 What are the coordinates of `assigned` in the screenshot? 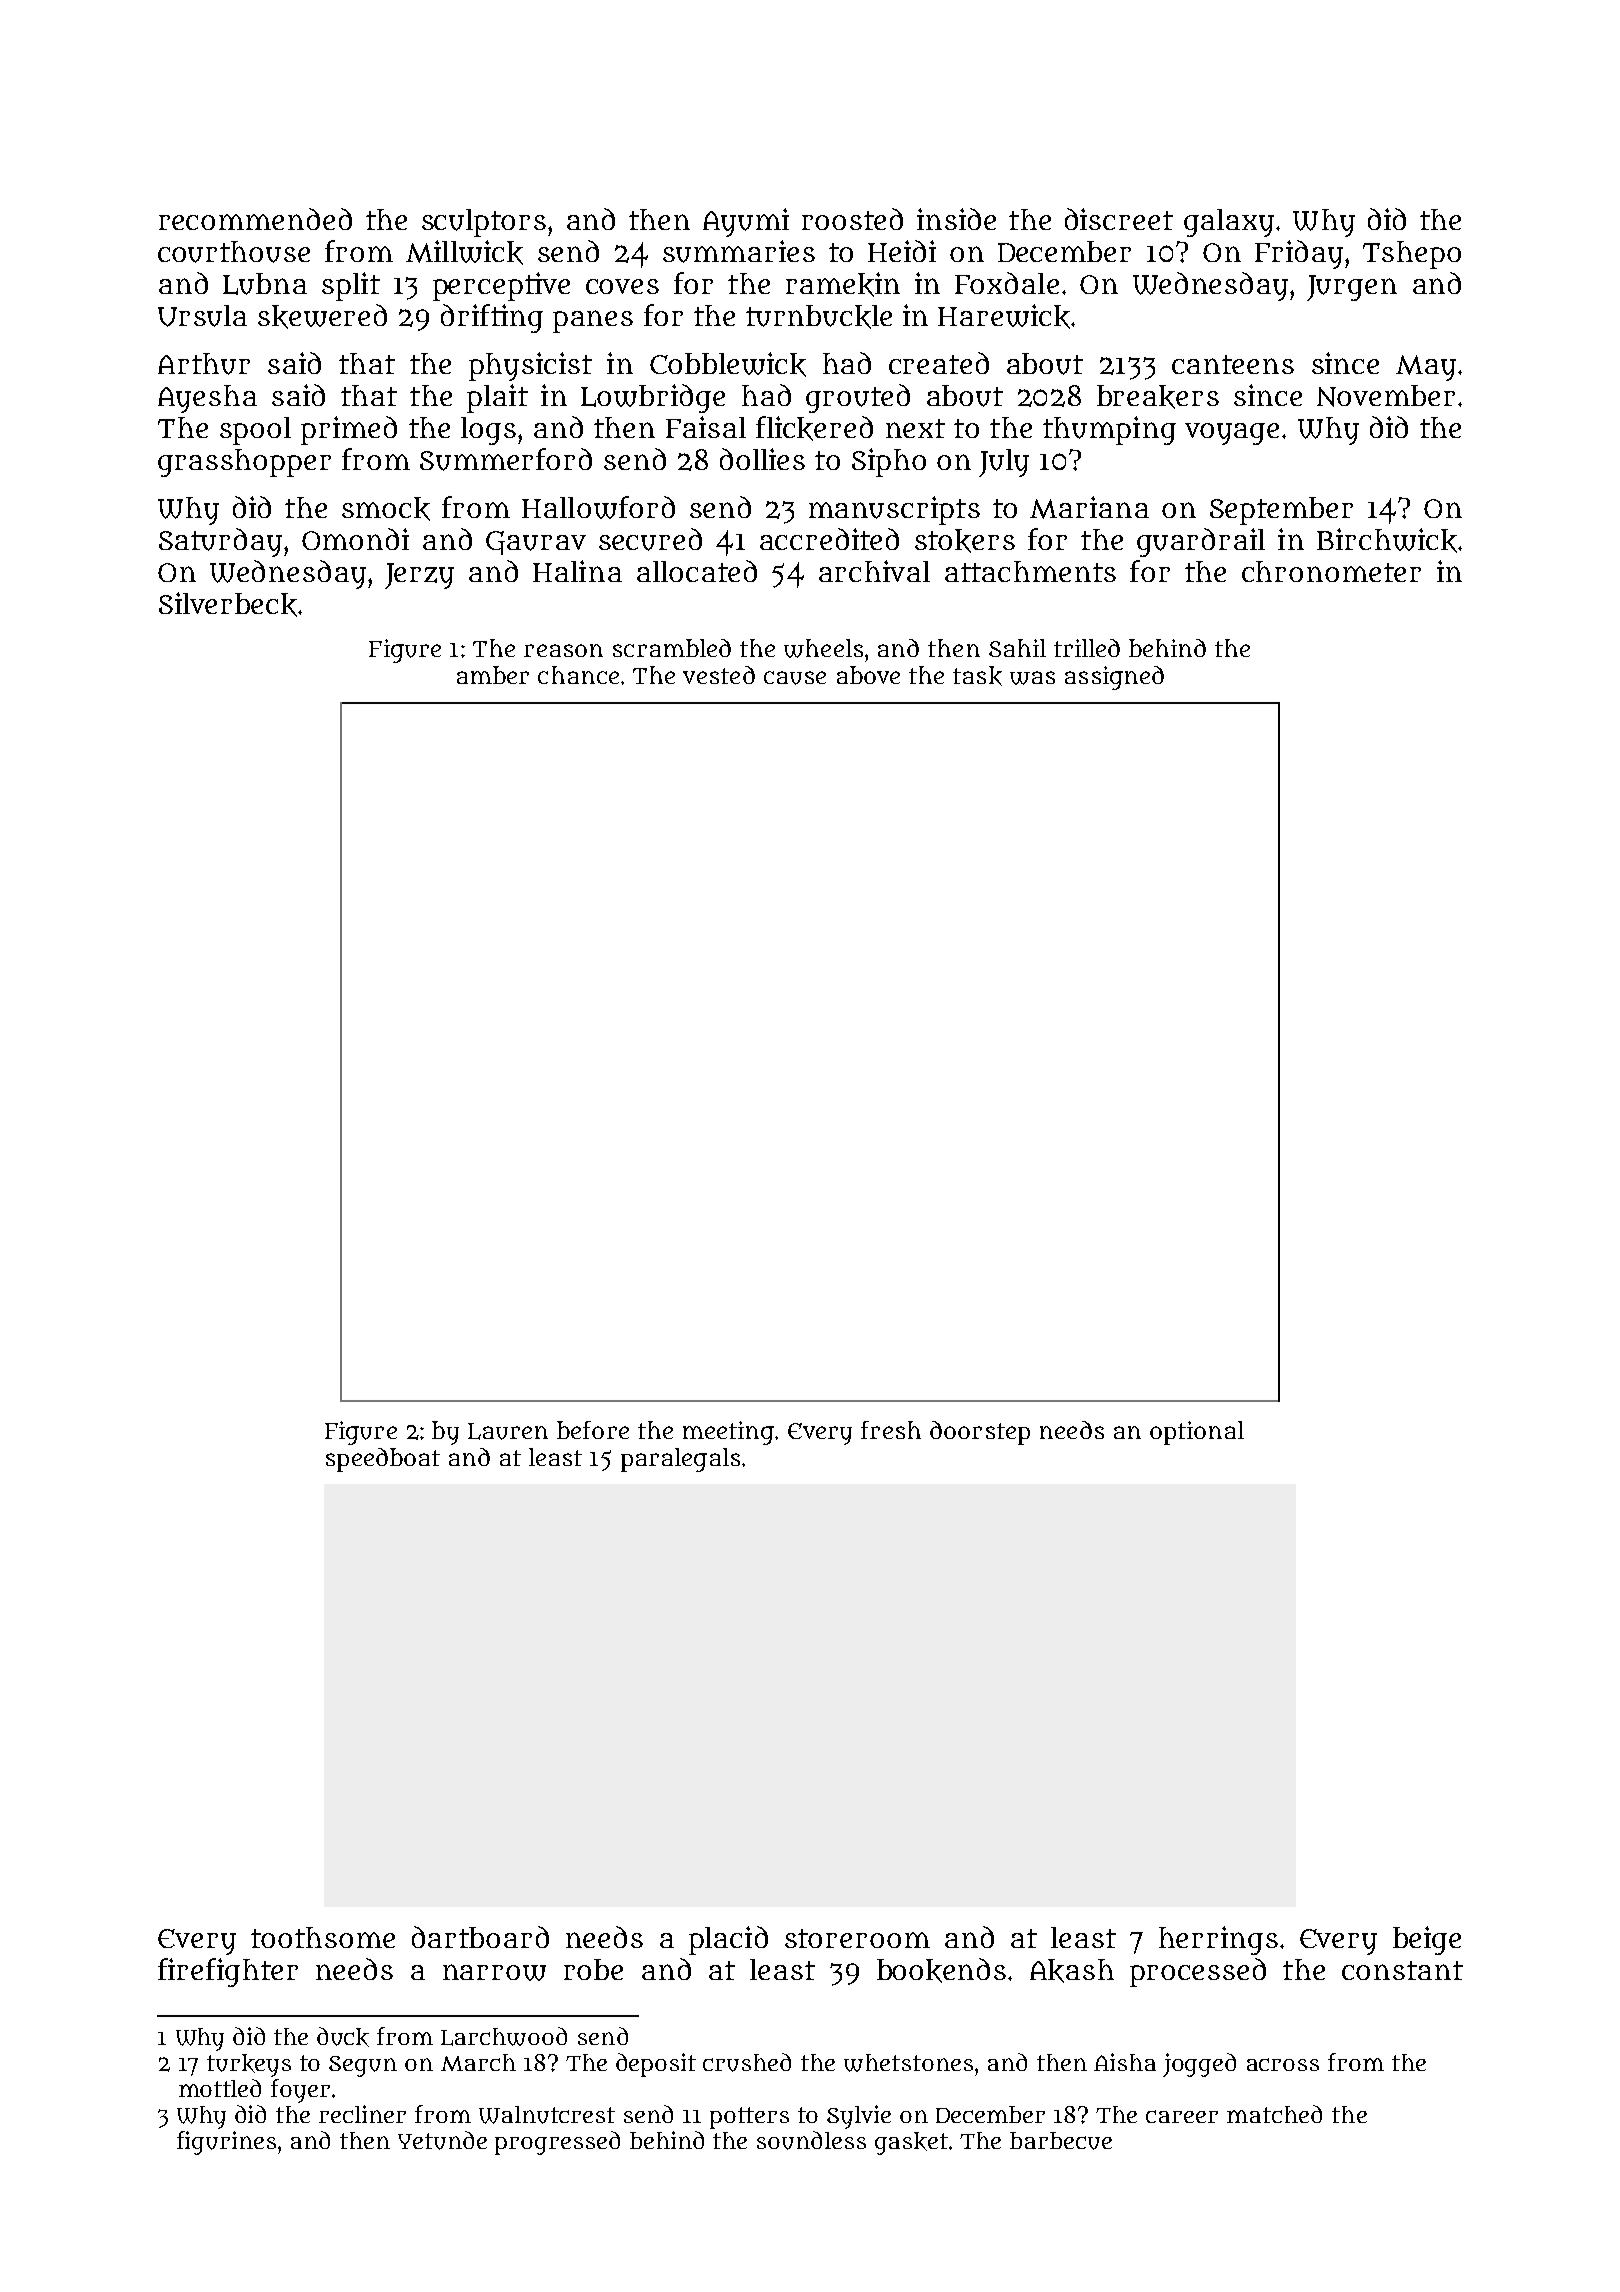 It's located at (1114, 678).
